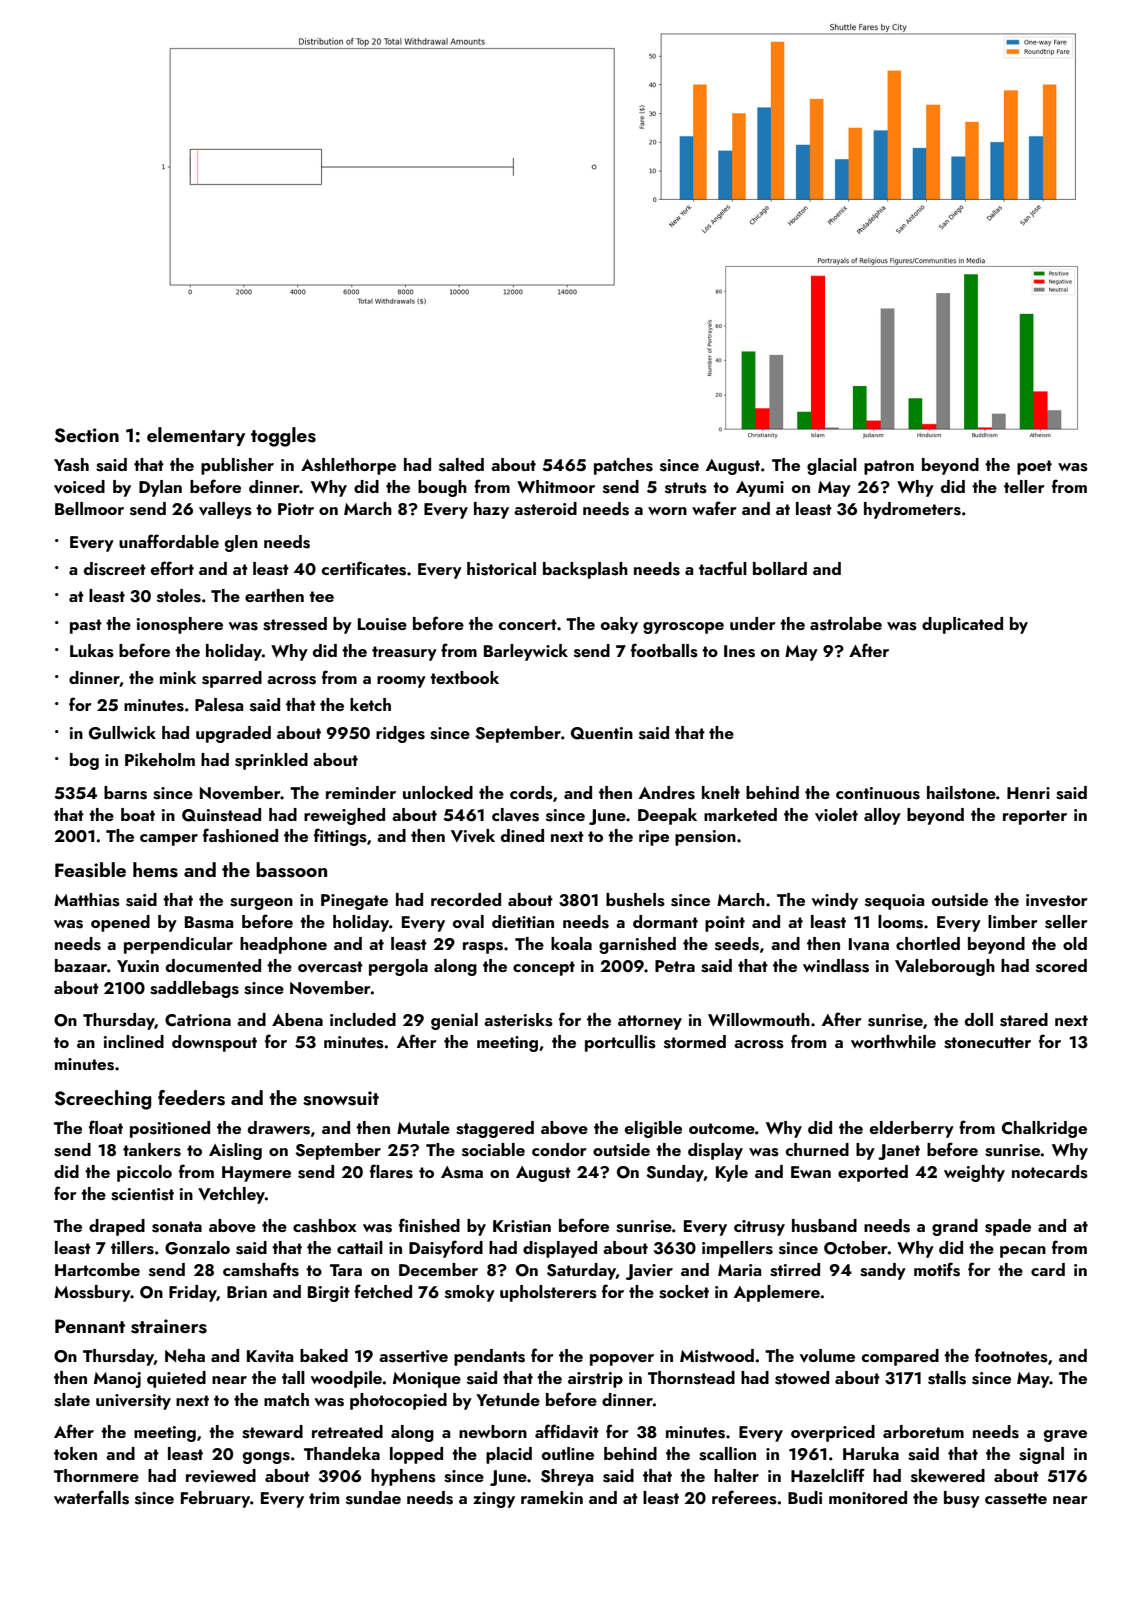 Image resolution: width=1142 pixels, height=1616 pixels. I want to click on looms, so click(900, 922).
